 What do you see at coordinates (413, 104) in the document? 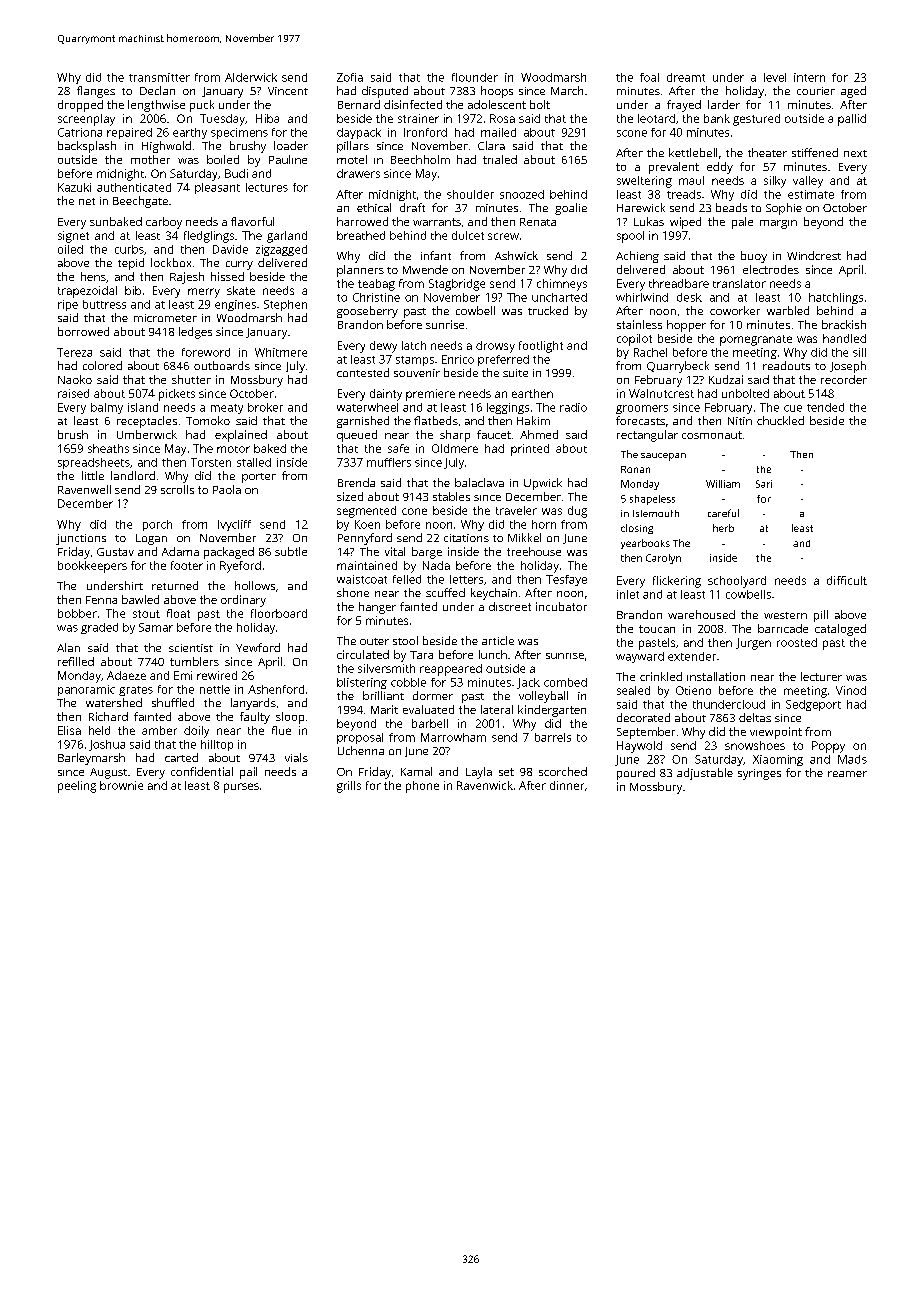
I see `disinfected` at bounding box center [413, 104].
